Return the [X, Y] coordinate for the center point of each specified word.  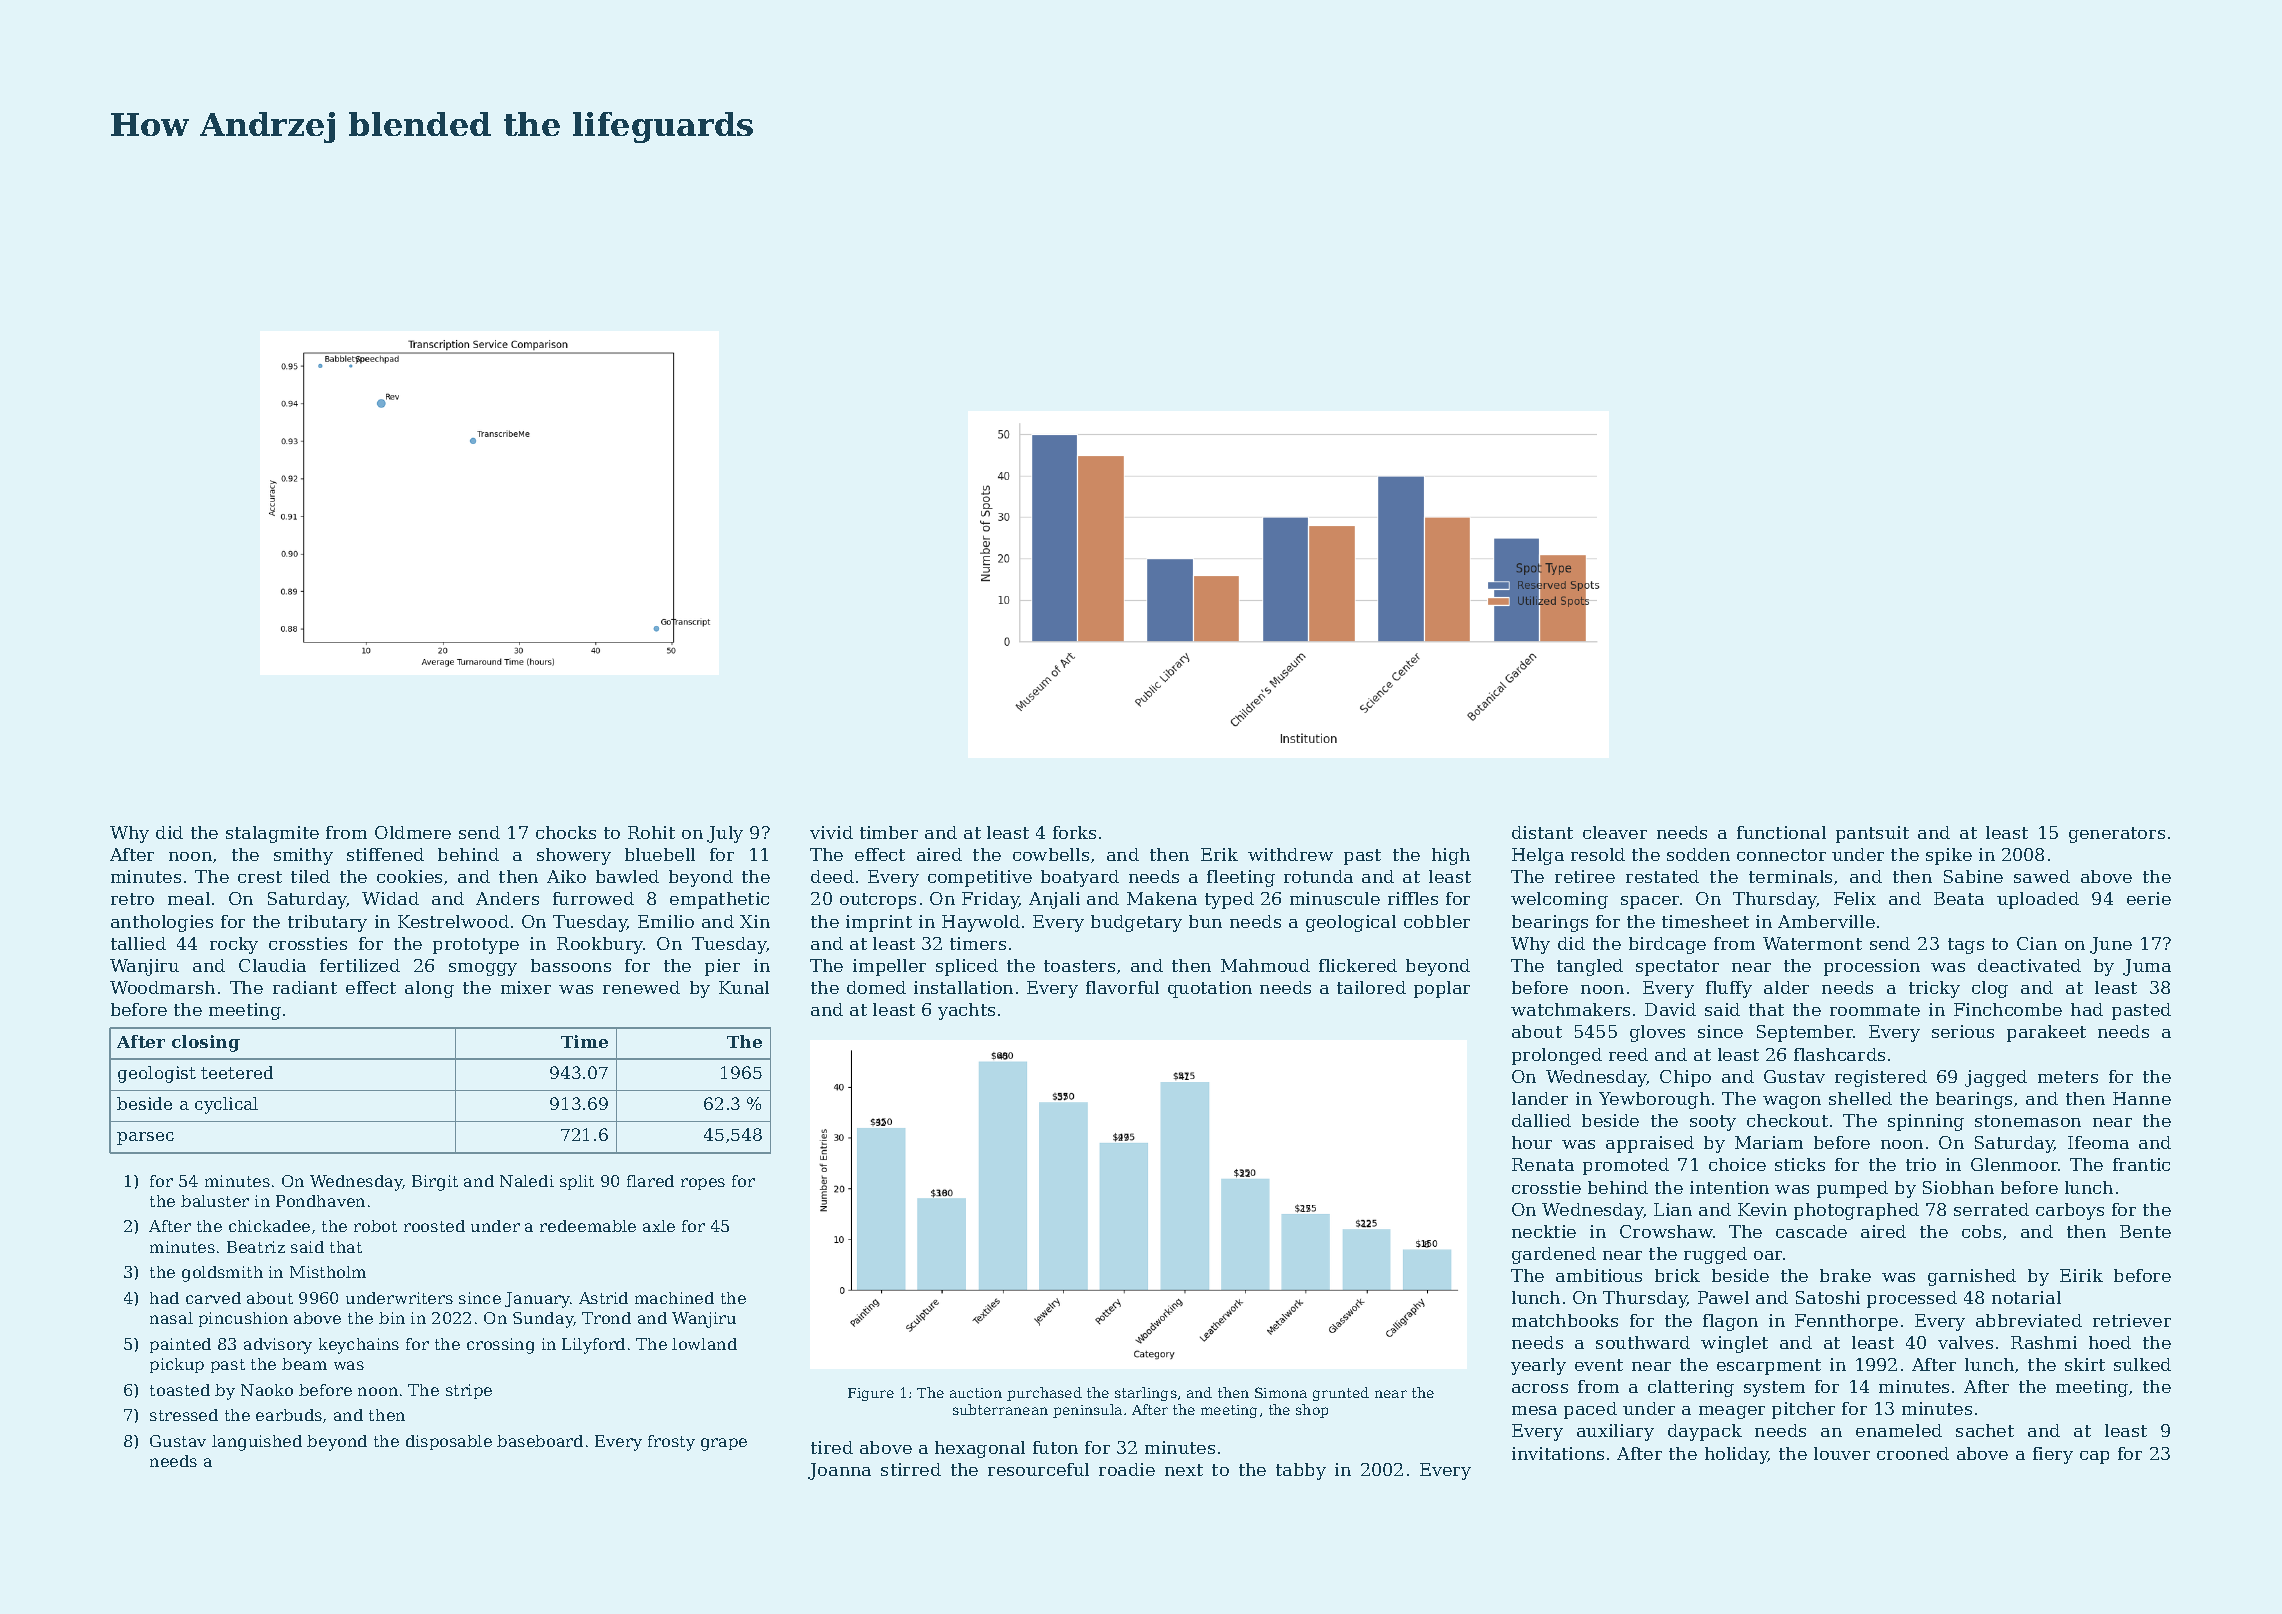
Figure [871, 1394]
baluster [215, 1201]
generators [2117, 835]
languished [257, 1443]
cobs [1981, 1231]
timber [889, 832]
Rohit [651, 832]
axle [659, 1226]
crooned [1913, 1453]
